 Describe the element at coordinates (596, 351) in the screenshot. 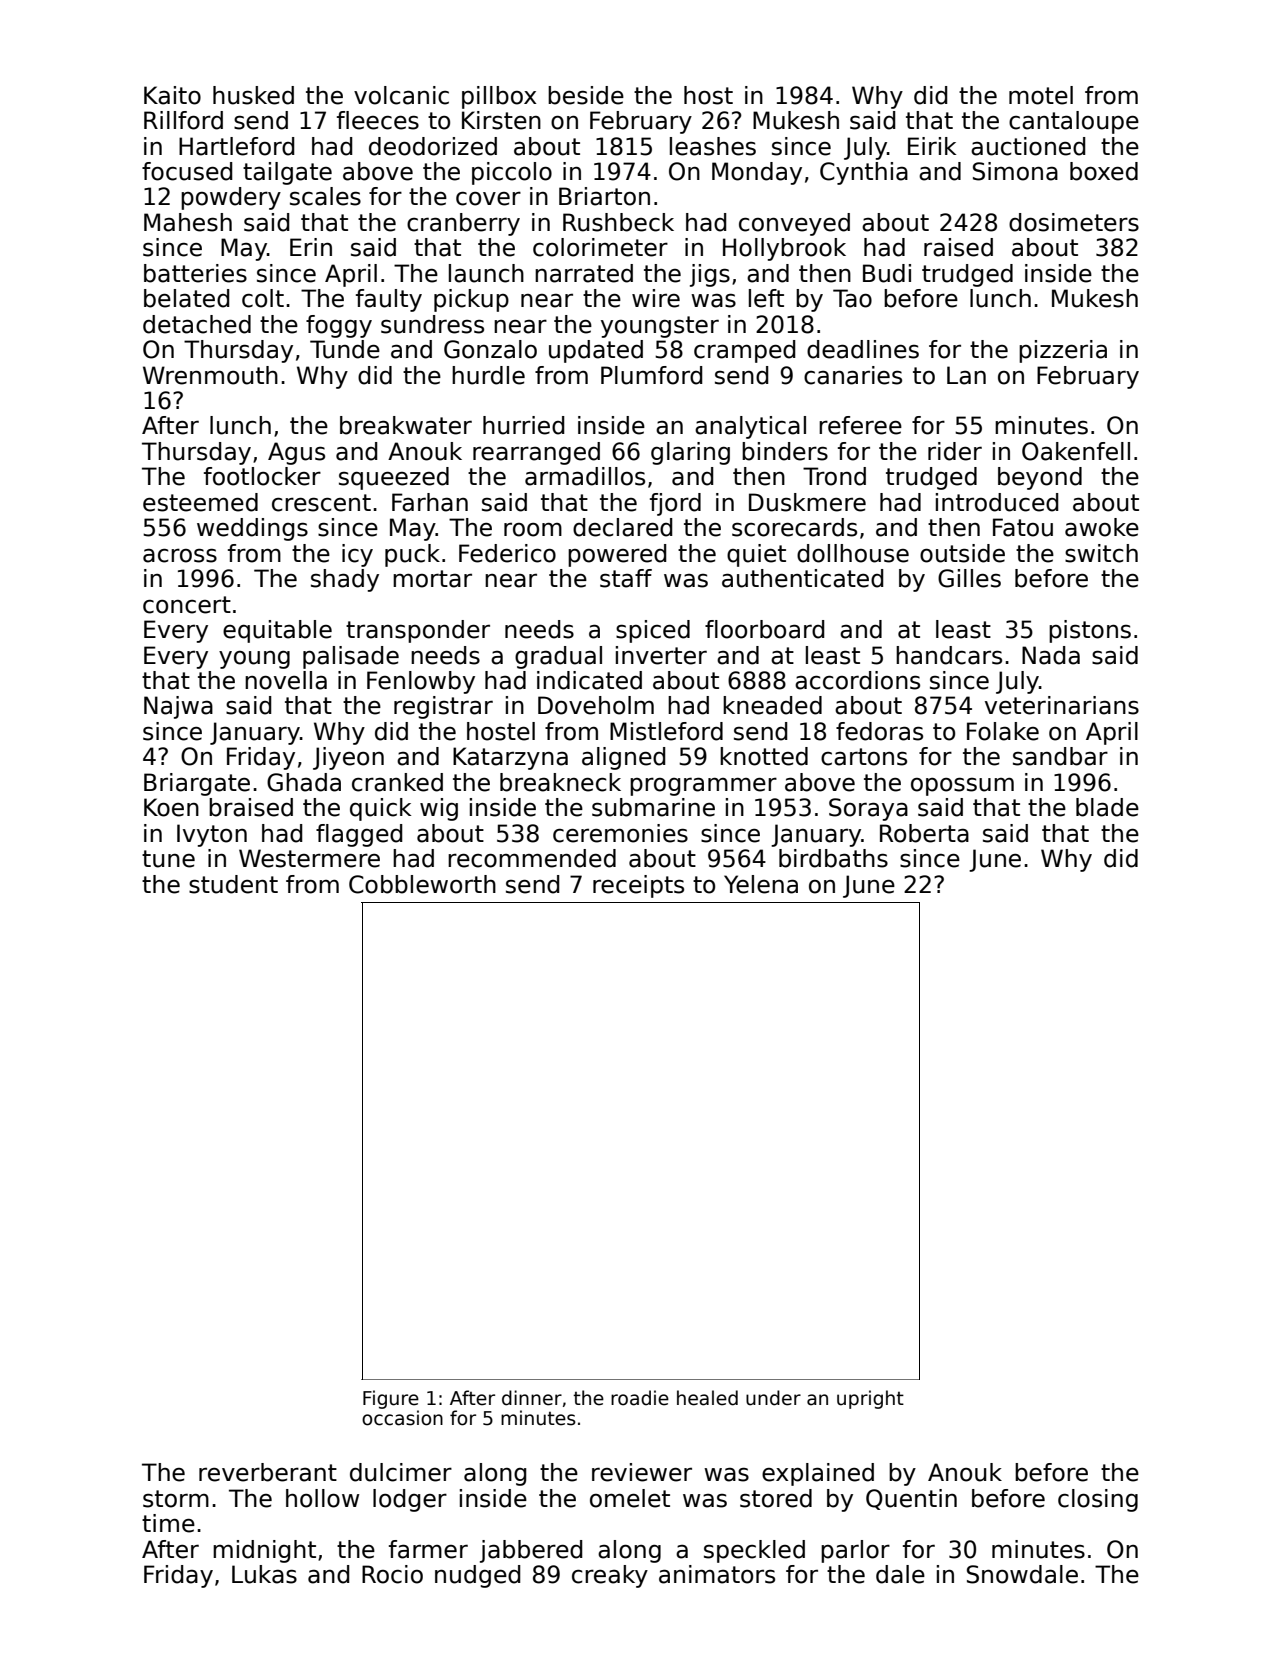

I see `updated` at that location.
